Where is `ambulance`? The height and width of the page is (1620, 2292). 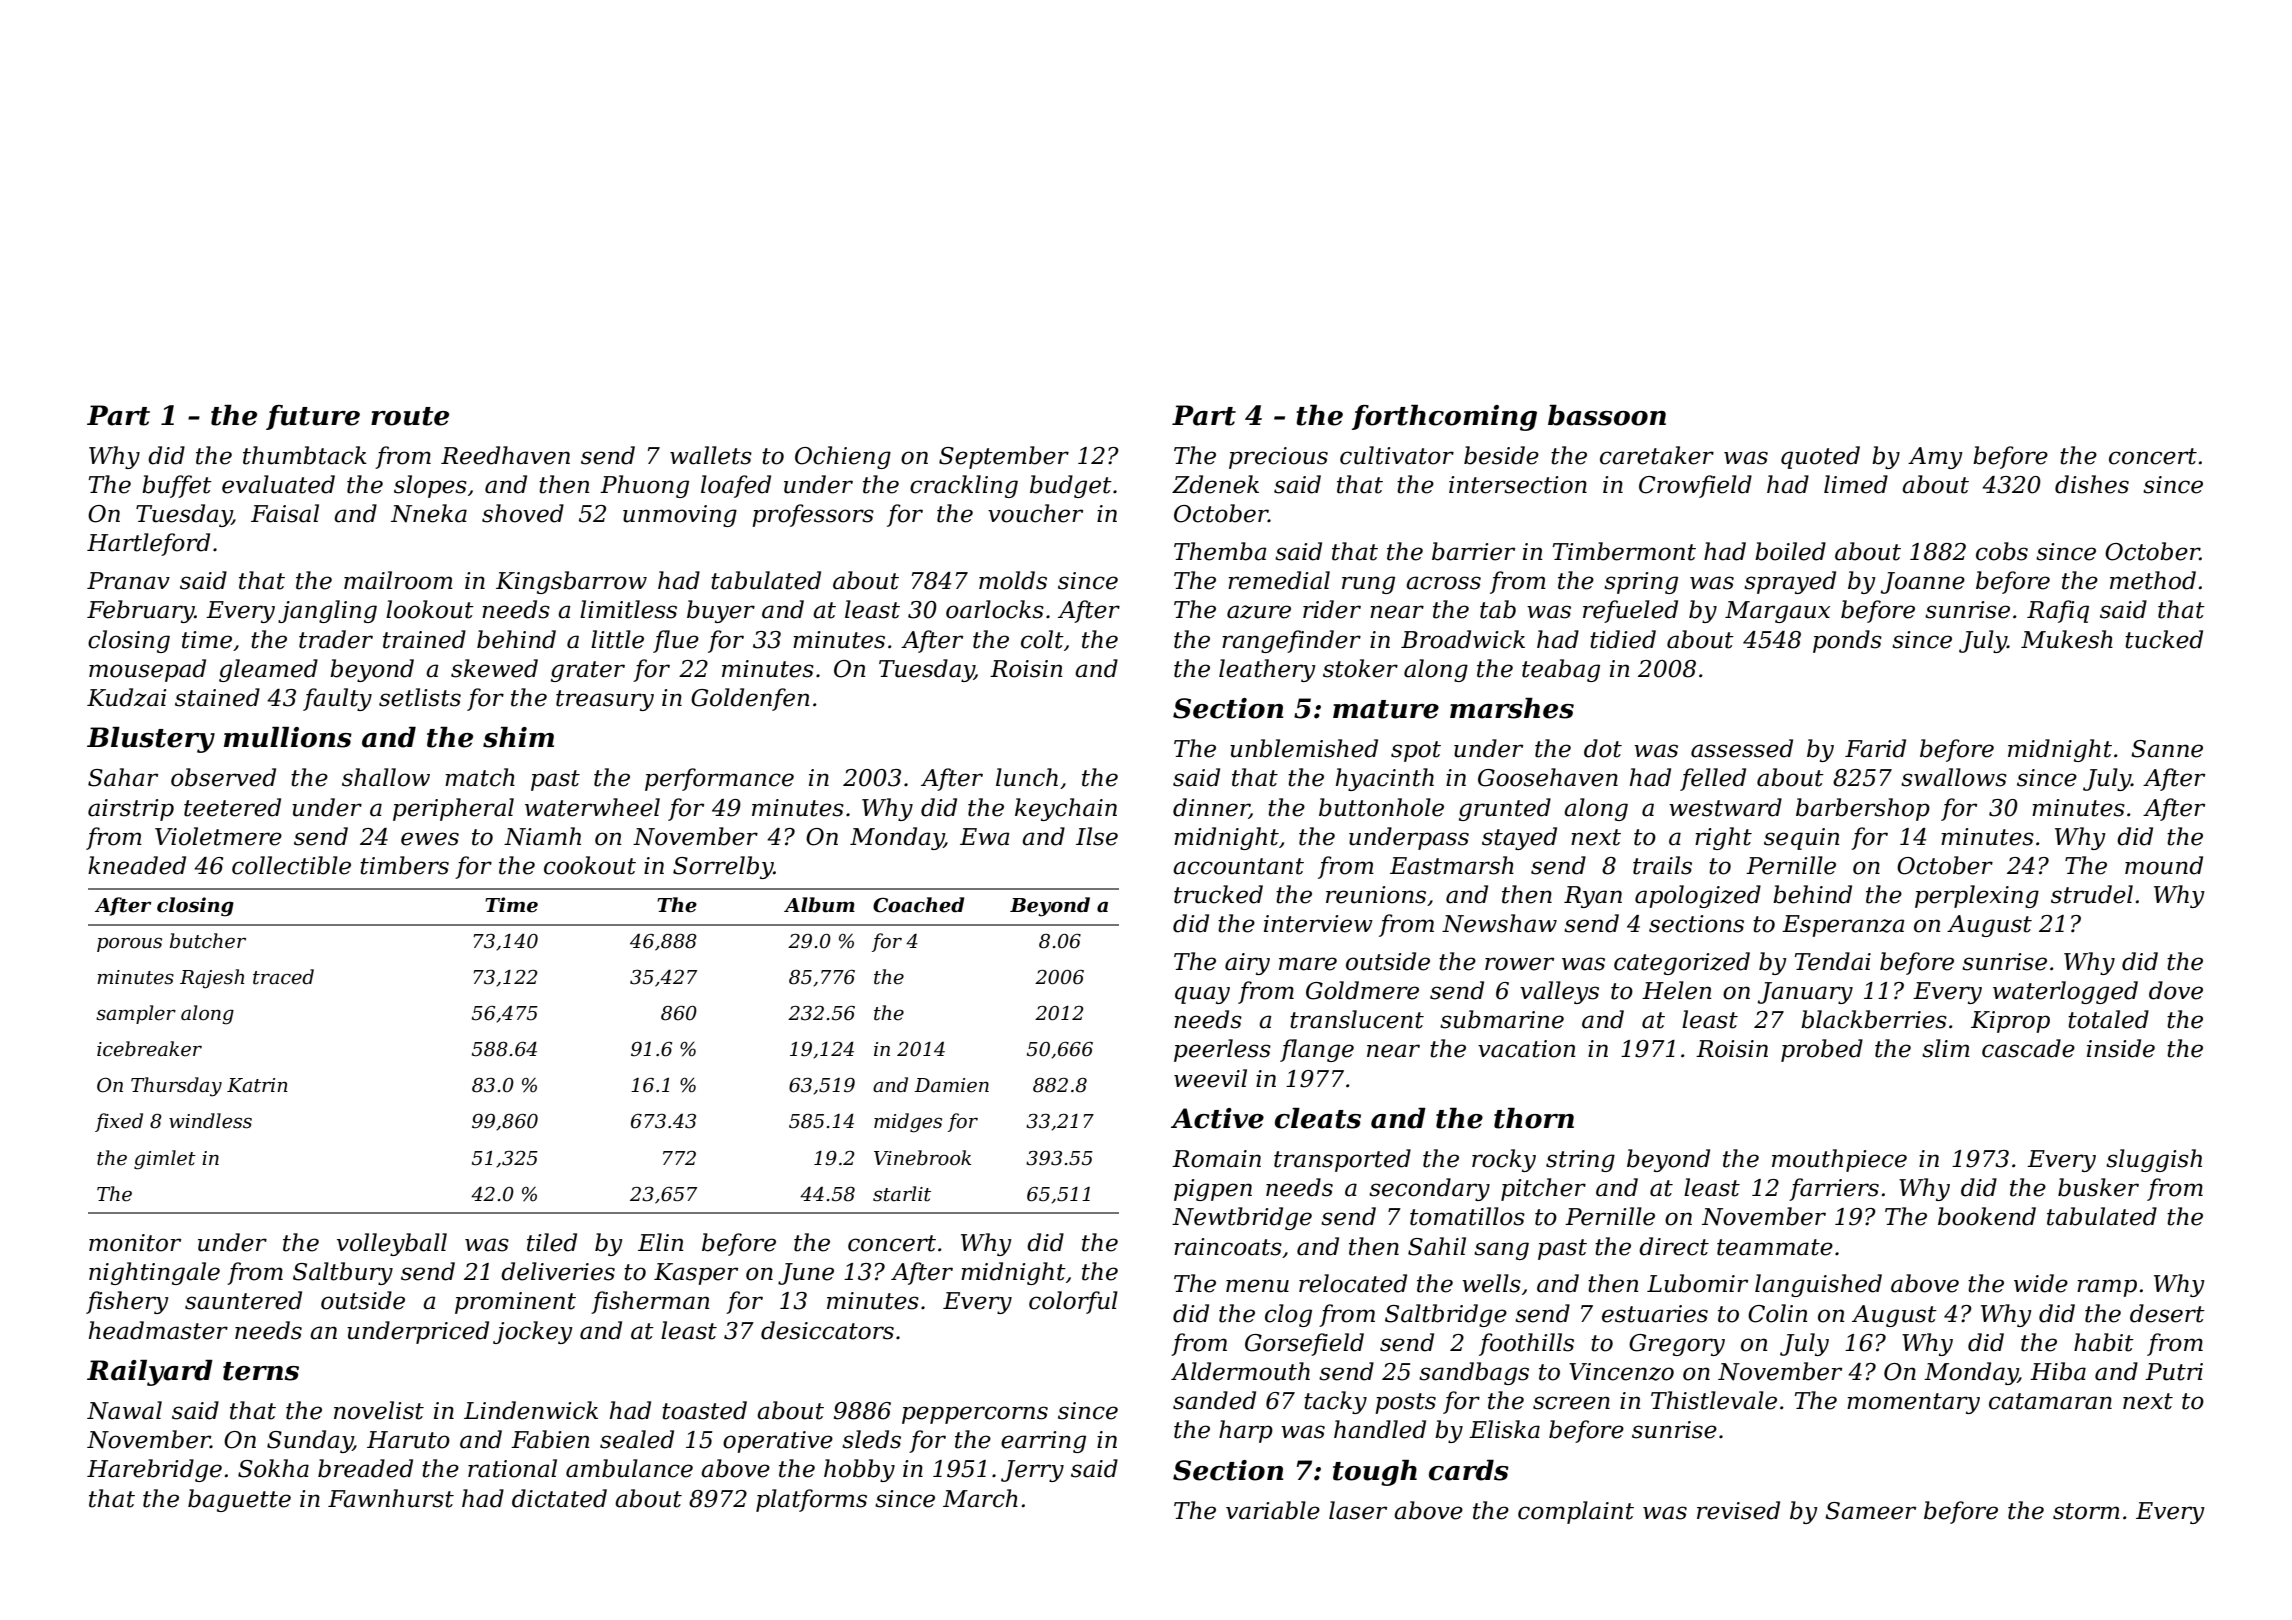 ambulance is located at coordinates (629, 1468).
